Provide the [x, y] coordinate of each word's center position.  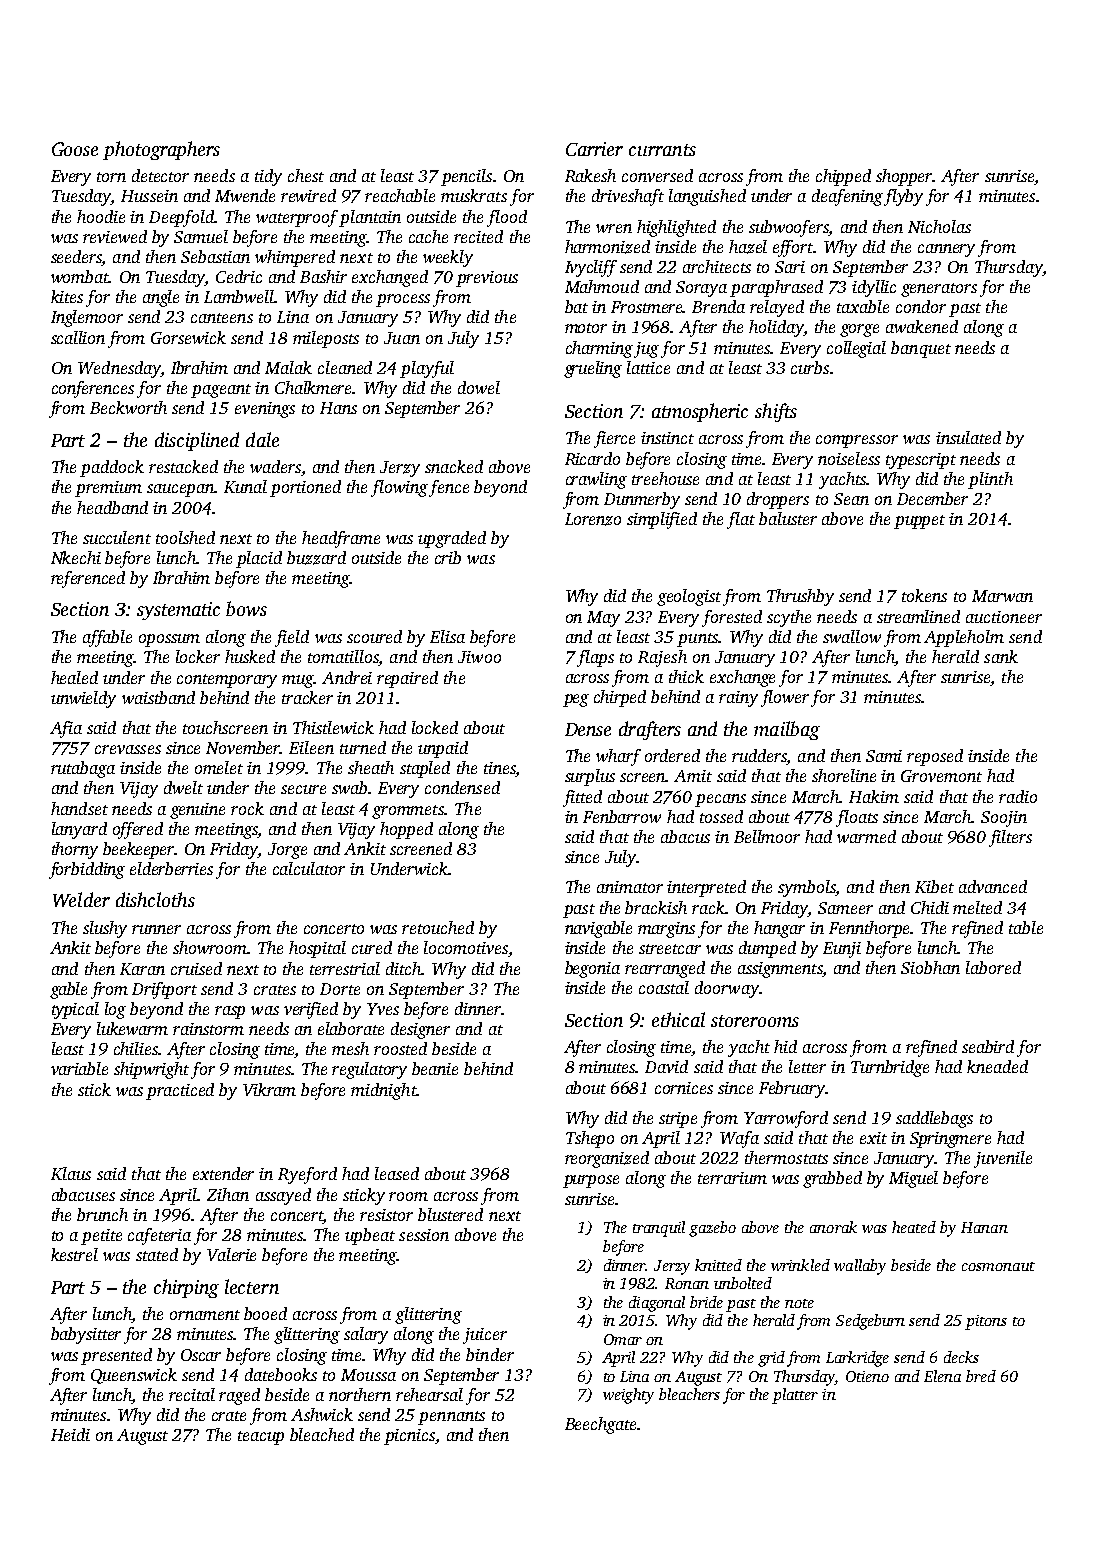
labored [993, 967]
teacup [261, 1438]
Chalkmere [314, 387]
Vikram [269, 1089]
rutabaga [83, 769]
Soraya [701, 289]
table [1026, 927]
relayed [777, 308]
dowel [479, 387]
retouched [438, 927]
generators [939, 290]
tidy [268, 177]
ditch [404, 968]
